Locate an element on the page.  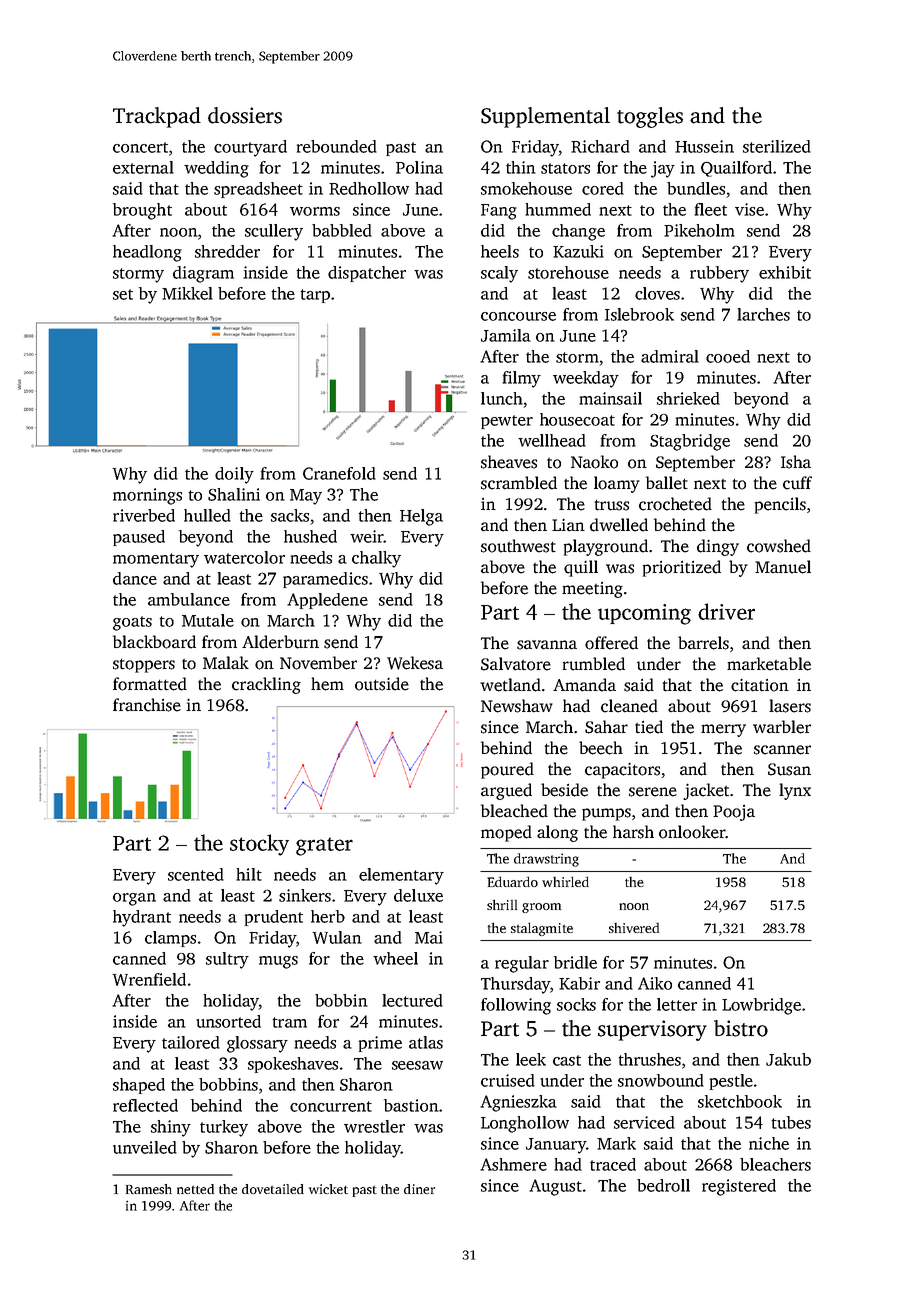
hem is located at coordinates (327, 684).
